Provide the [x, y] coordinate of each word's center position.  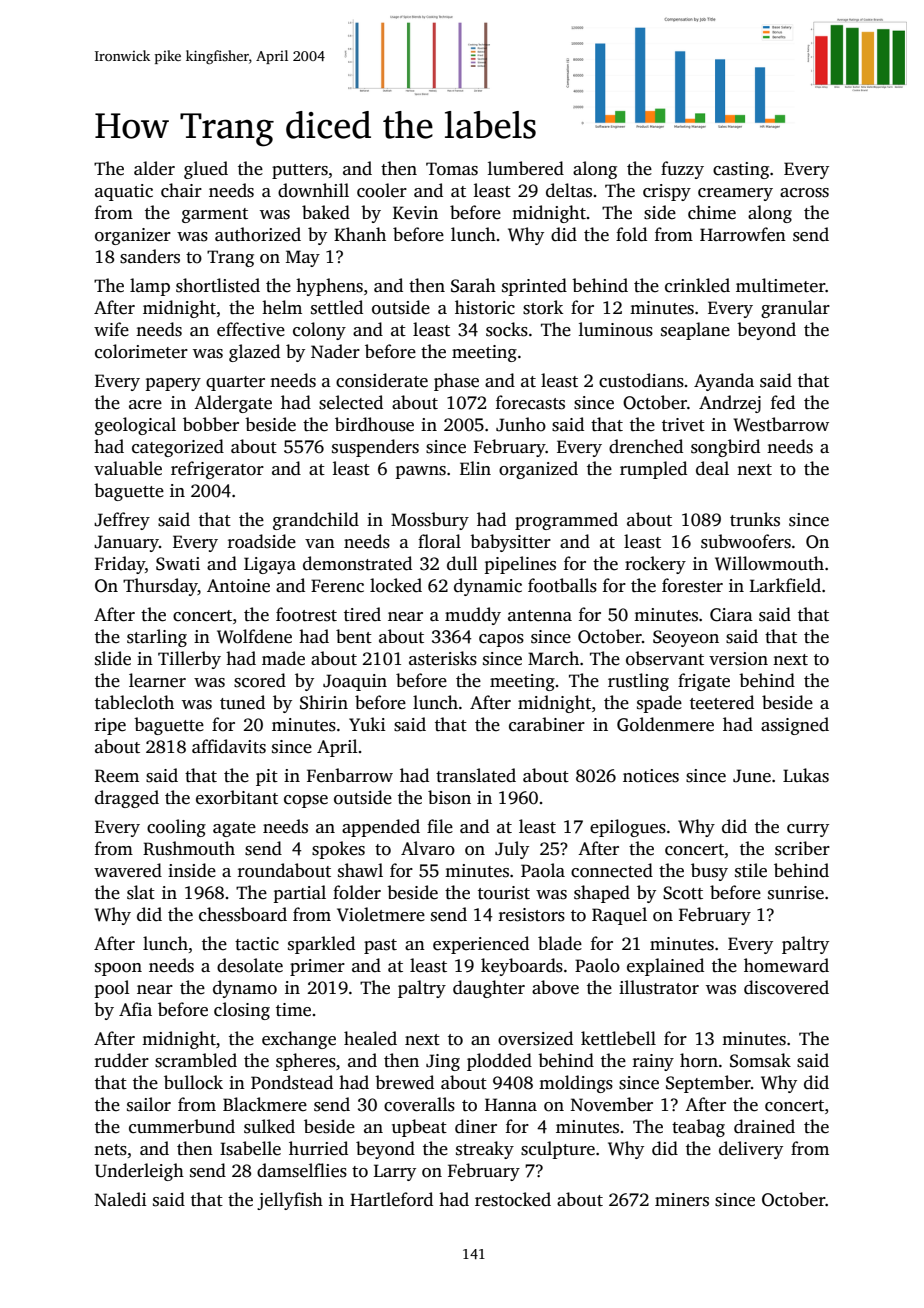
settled [337, 307]
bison [449, 797]
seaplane [695, 331]
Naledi [121, 1199]
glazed [254, 353]
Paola [543, 870]
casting [741, 170]
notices [651, 776]
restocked [513, 1199]
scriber [802, 848]
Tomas [452, 169]
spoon [118, 969]
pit [267, 777]
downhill [313, 190]
